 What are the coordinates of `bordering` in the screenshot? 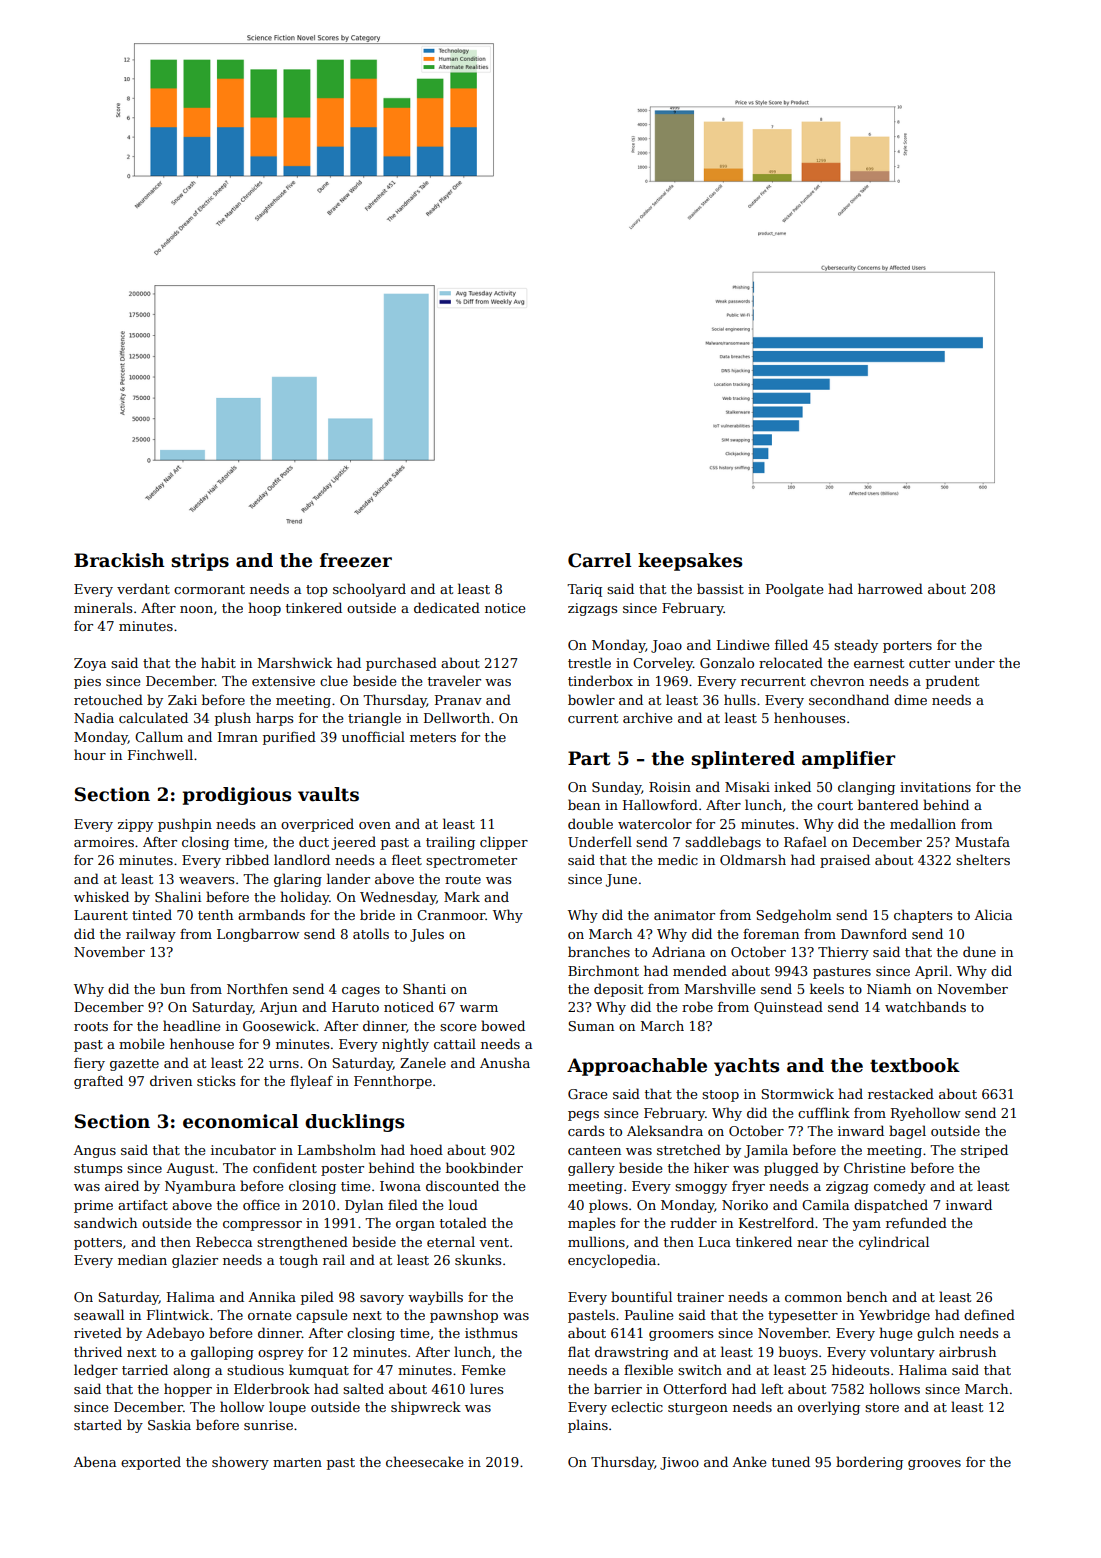 It's located at (869, 1463).
